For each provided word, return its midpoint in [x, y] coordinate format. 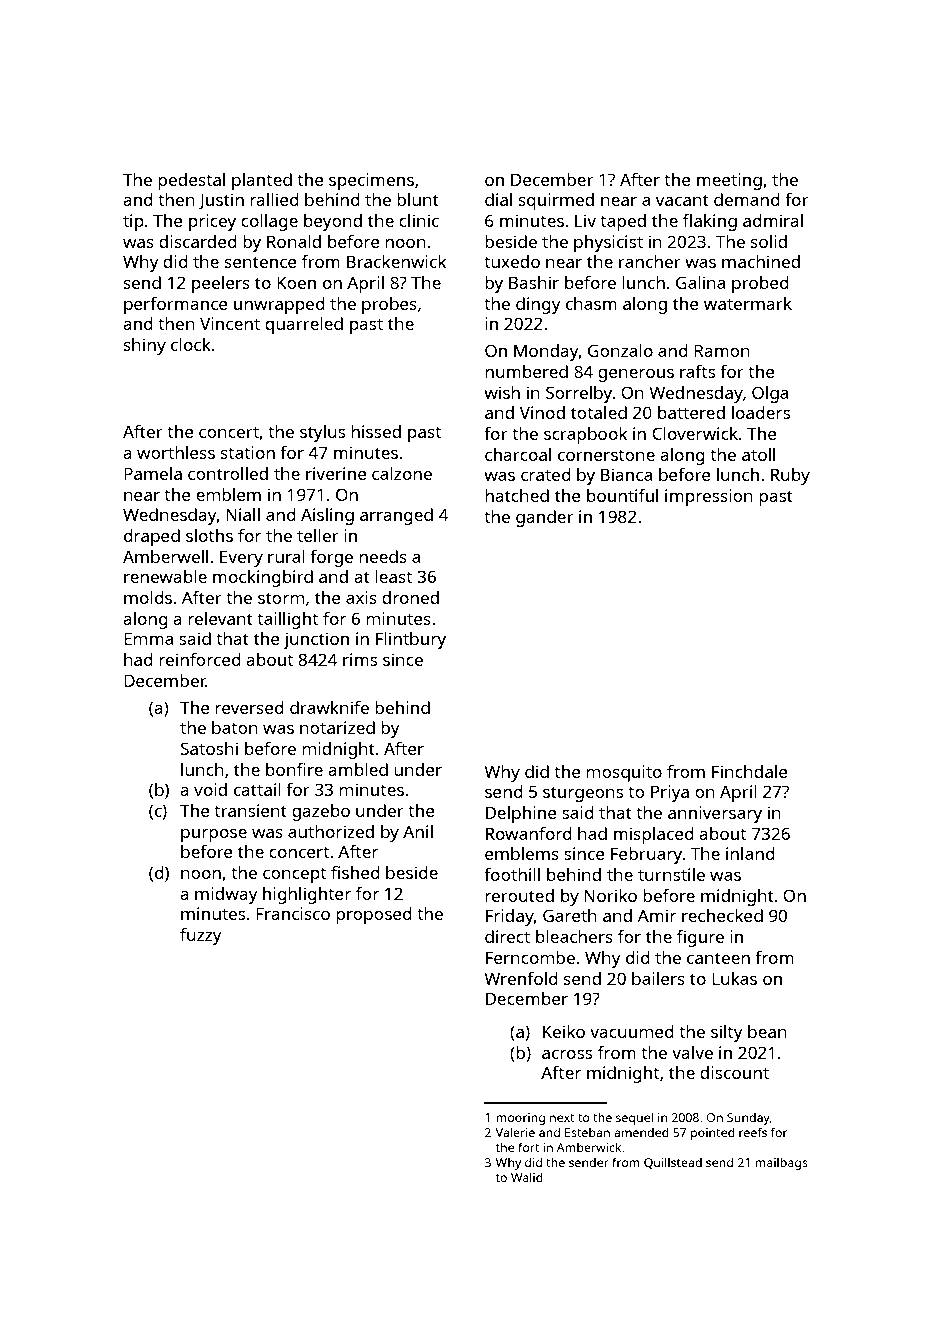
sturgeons [583, 794]
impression [709, 497]
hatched [517, 495]
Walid [527, 1177]
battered [691, 412]
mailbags [781, 1163]
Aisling [327, 516]
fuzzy [201, 936]
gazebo [321, 812]
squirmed [556, 201]
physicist [608, 243]
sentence [261, 262]
